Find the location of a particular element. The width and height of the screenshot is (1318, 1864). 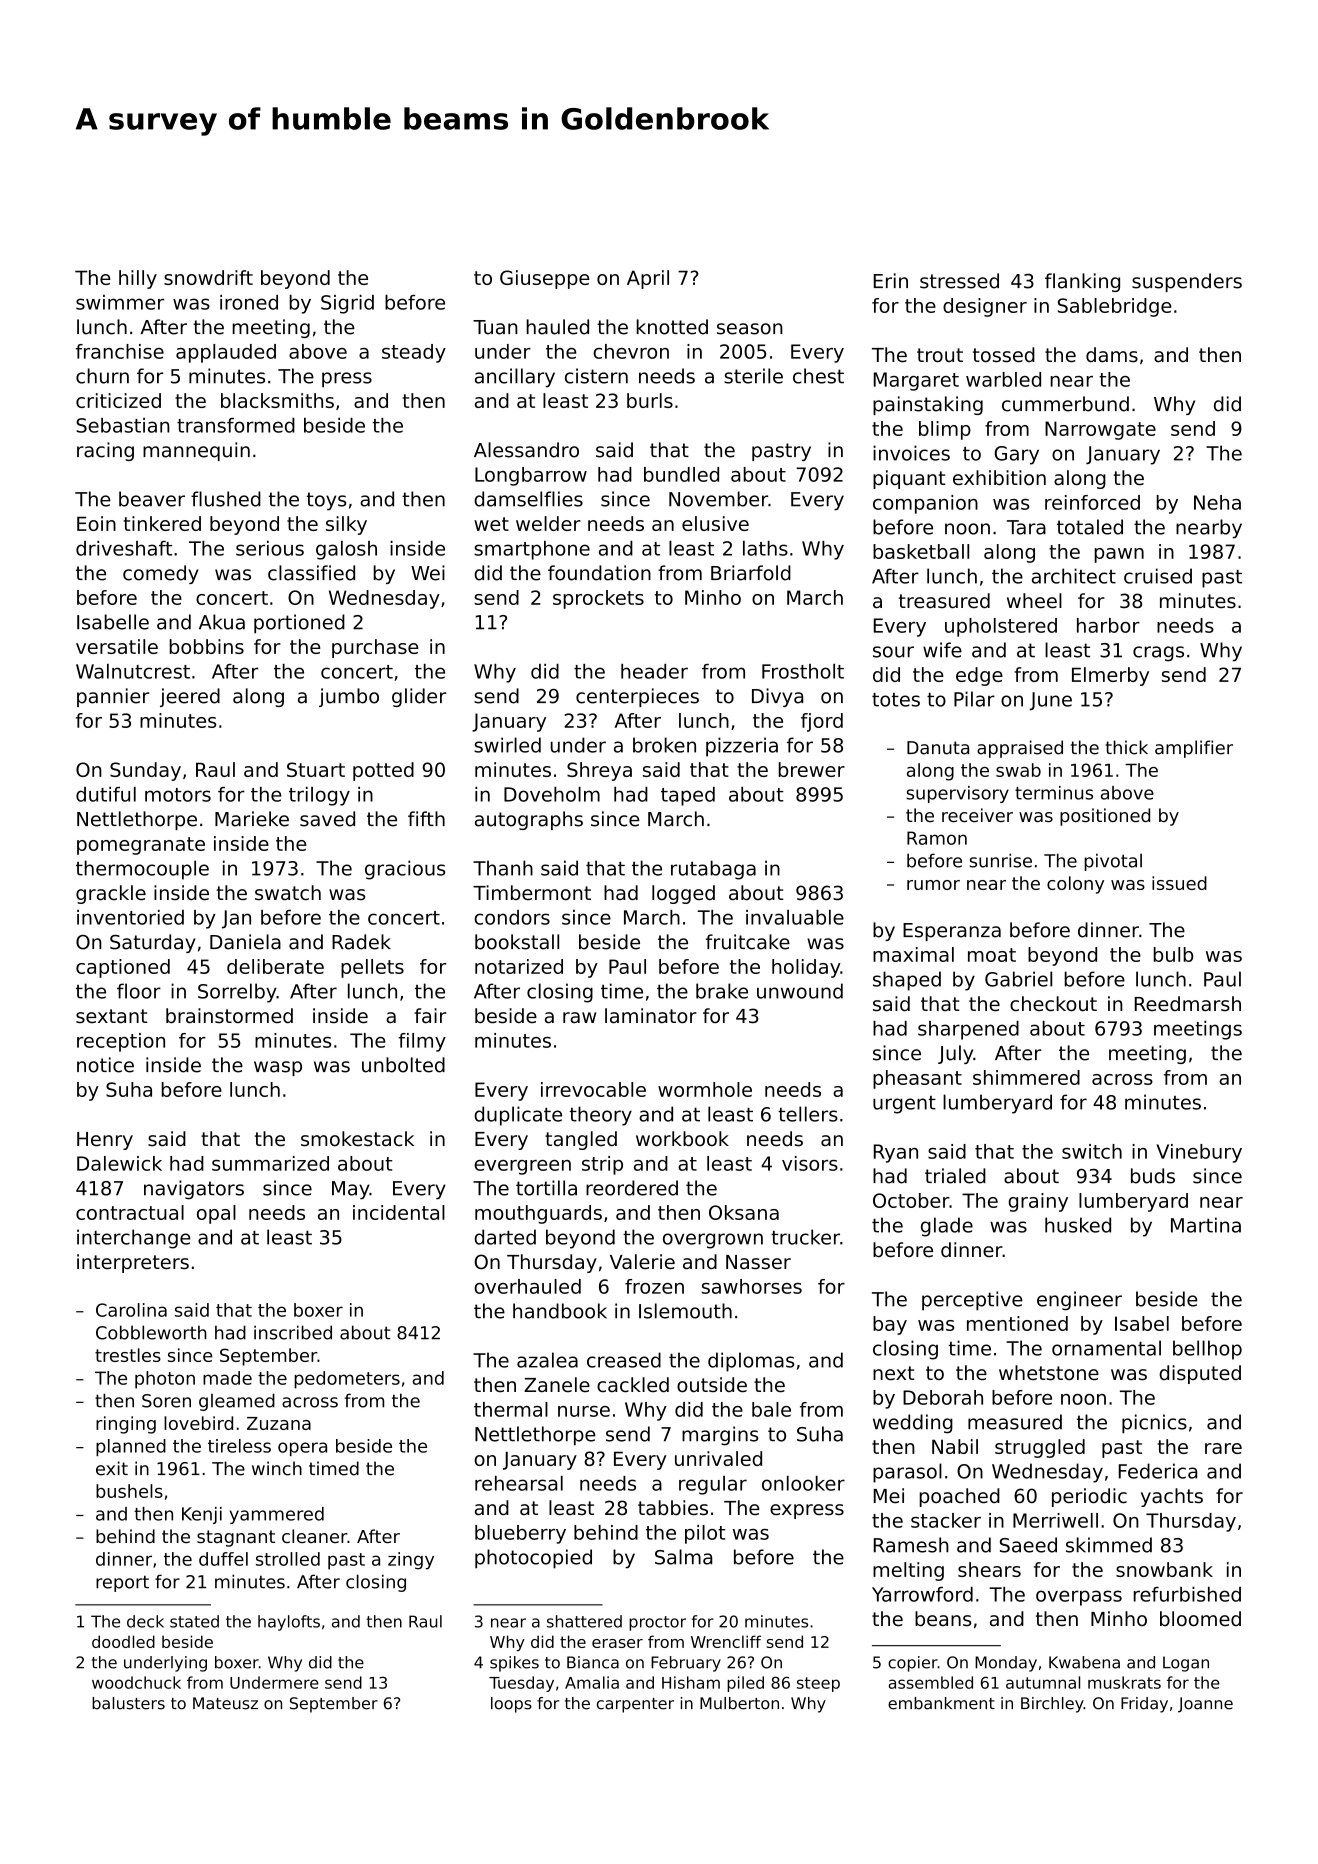

haylofts is located at coordinates (289, 1623).
